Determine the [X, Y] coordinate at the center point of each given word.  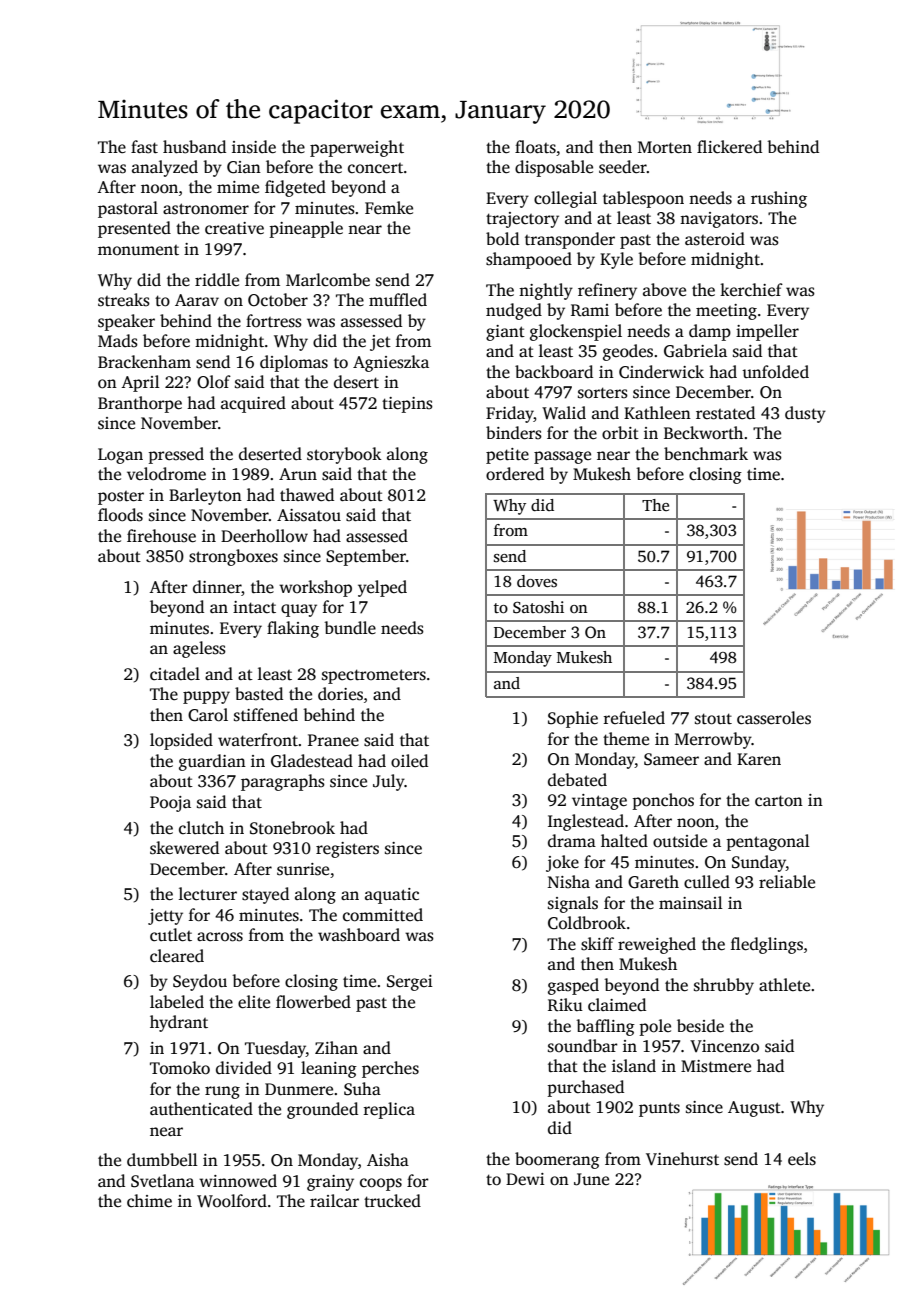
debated [577, 780]
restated [725, 413]
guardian [212, 762]
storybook [344, 455]
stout [713, 719]
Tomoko [180, 1068]
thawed [307, 495]
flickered [729, 147]
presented [134, 229]
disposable [554, 168]
